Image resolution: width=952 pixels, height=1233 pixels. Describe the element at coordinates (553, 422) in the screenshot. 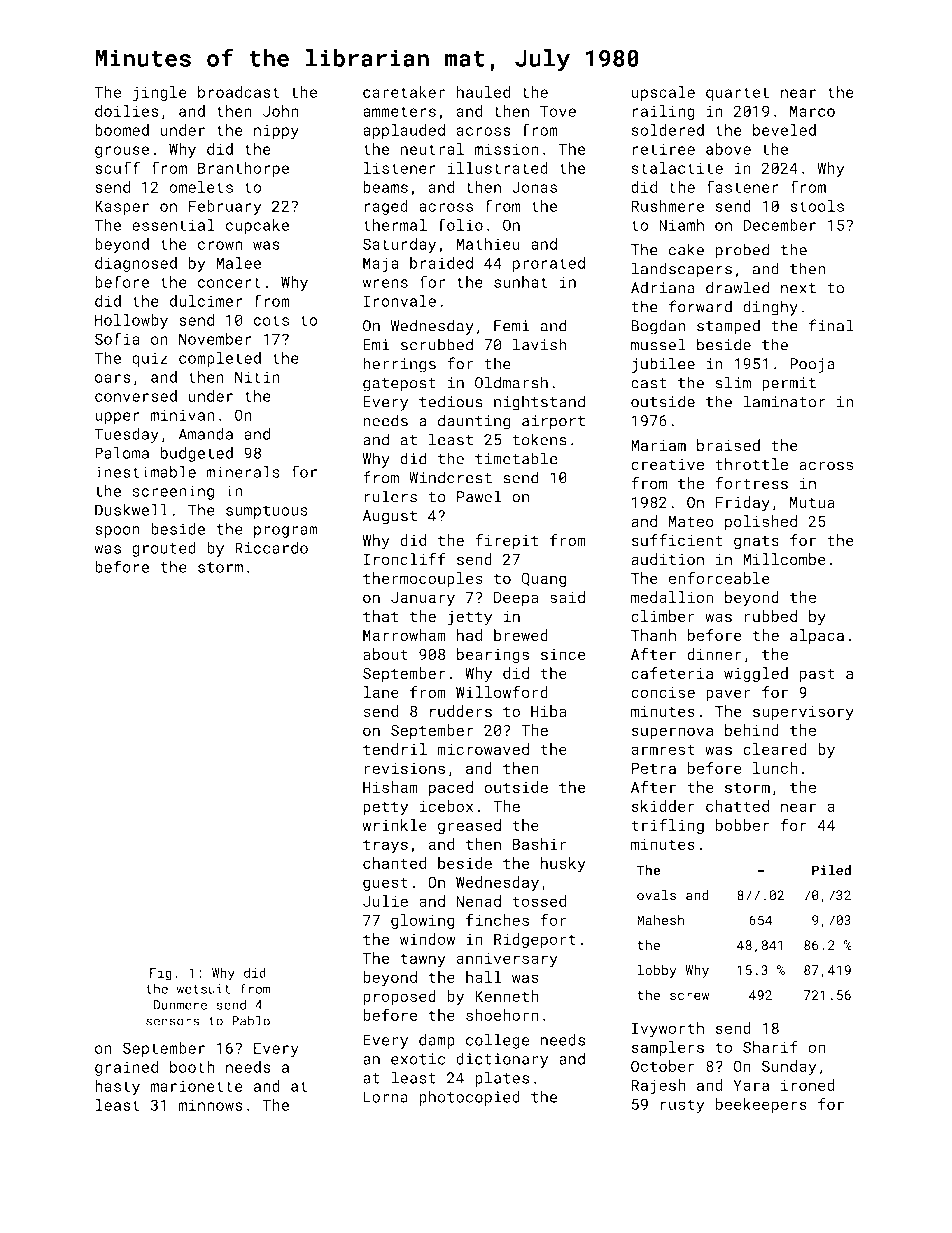

I see `airport` at that location.
